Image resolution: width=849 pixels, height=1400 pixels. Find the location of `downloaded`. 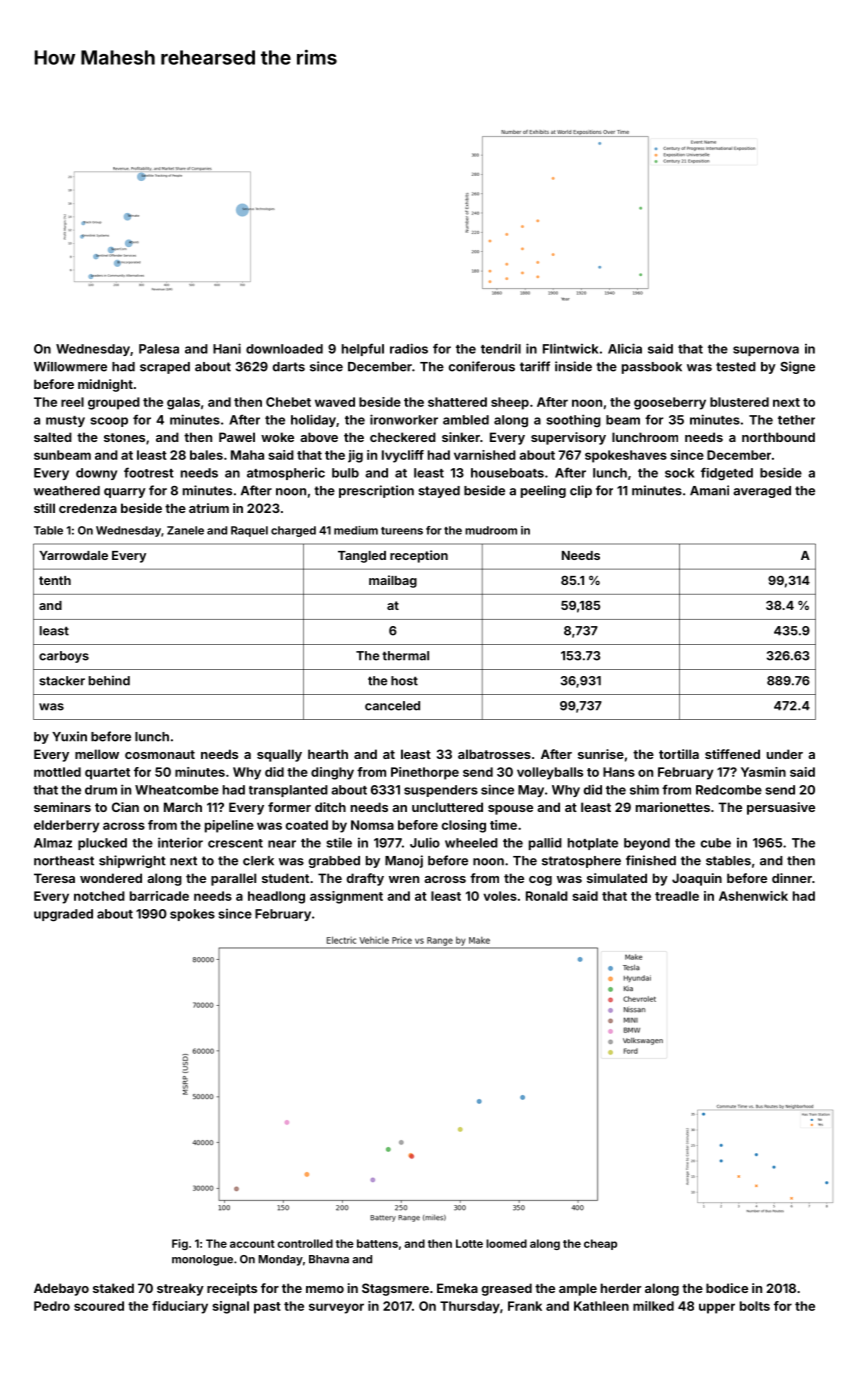

downloaded is located at coordinates (284, 349).
